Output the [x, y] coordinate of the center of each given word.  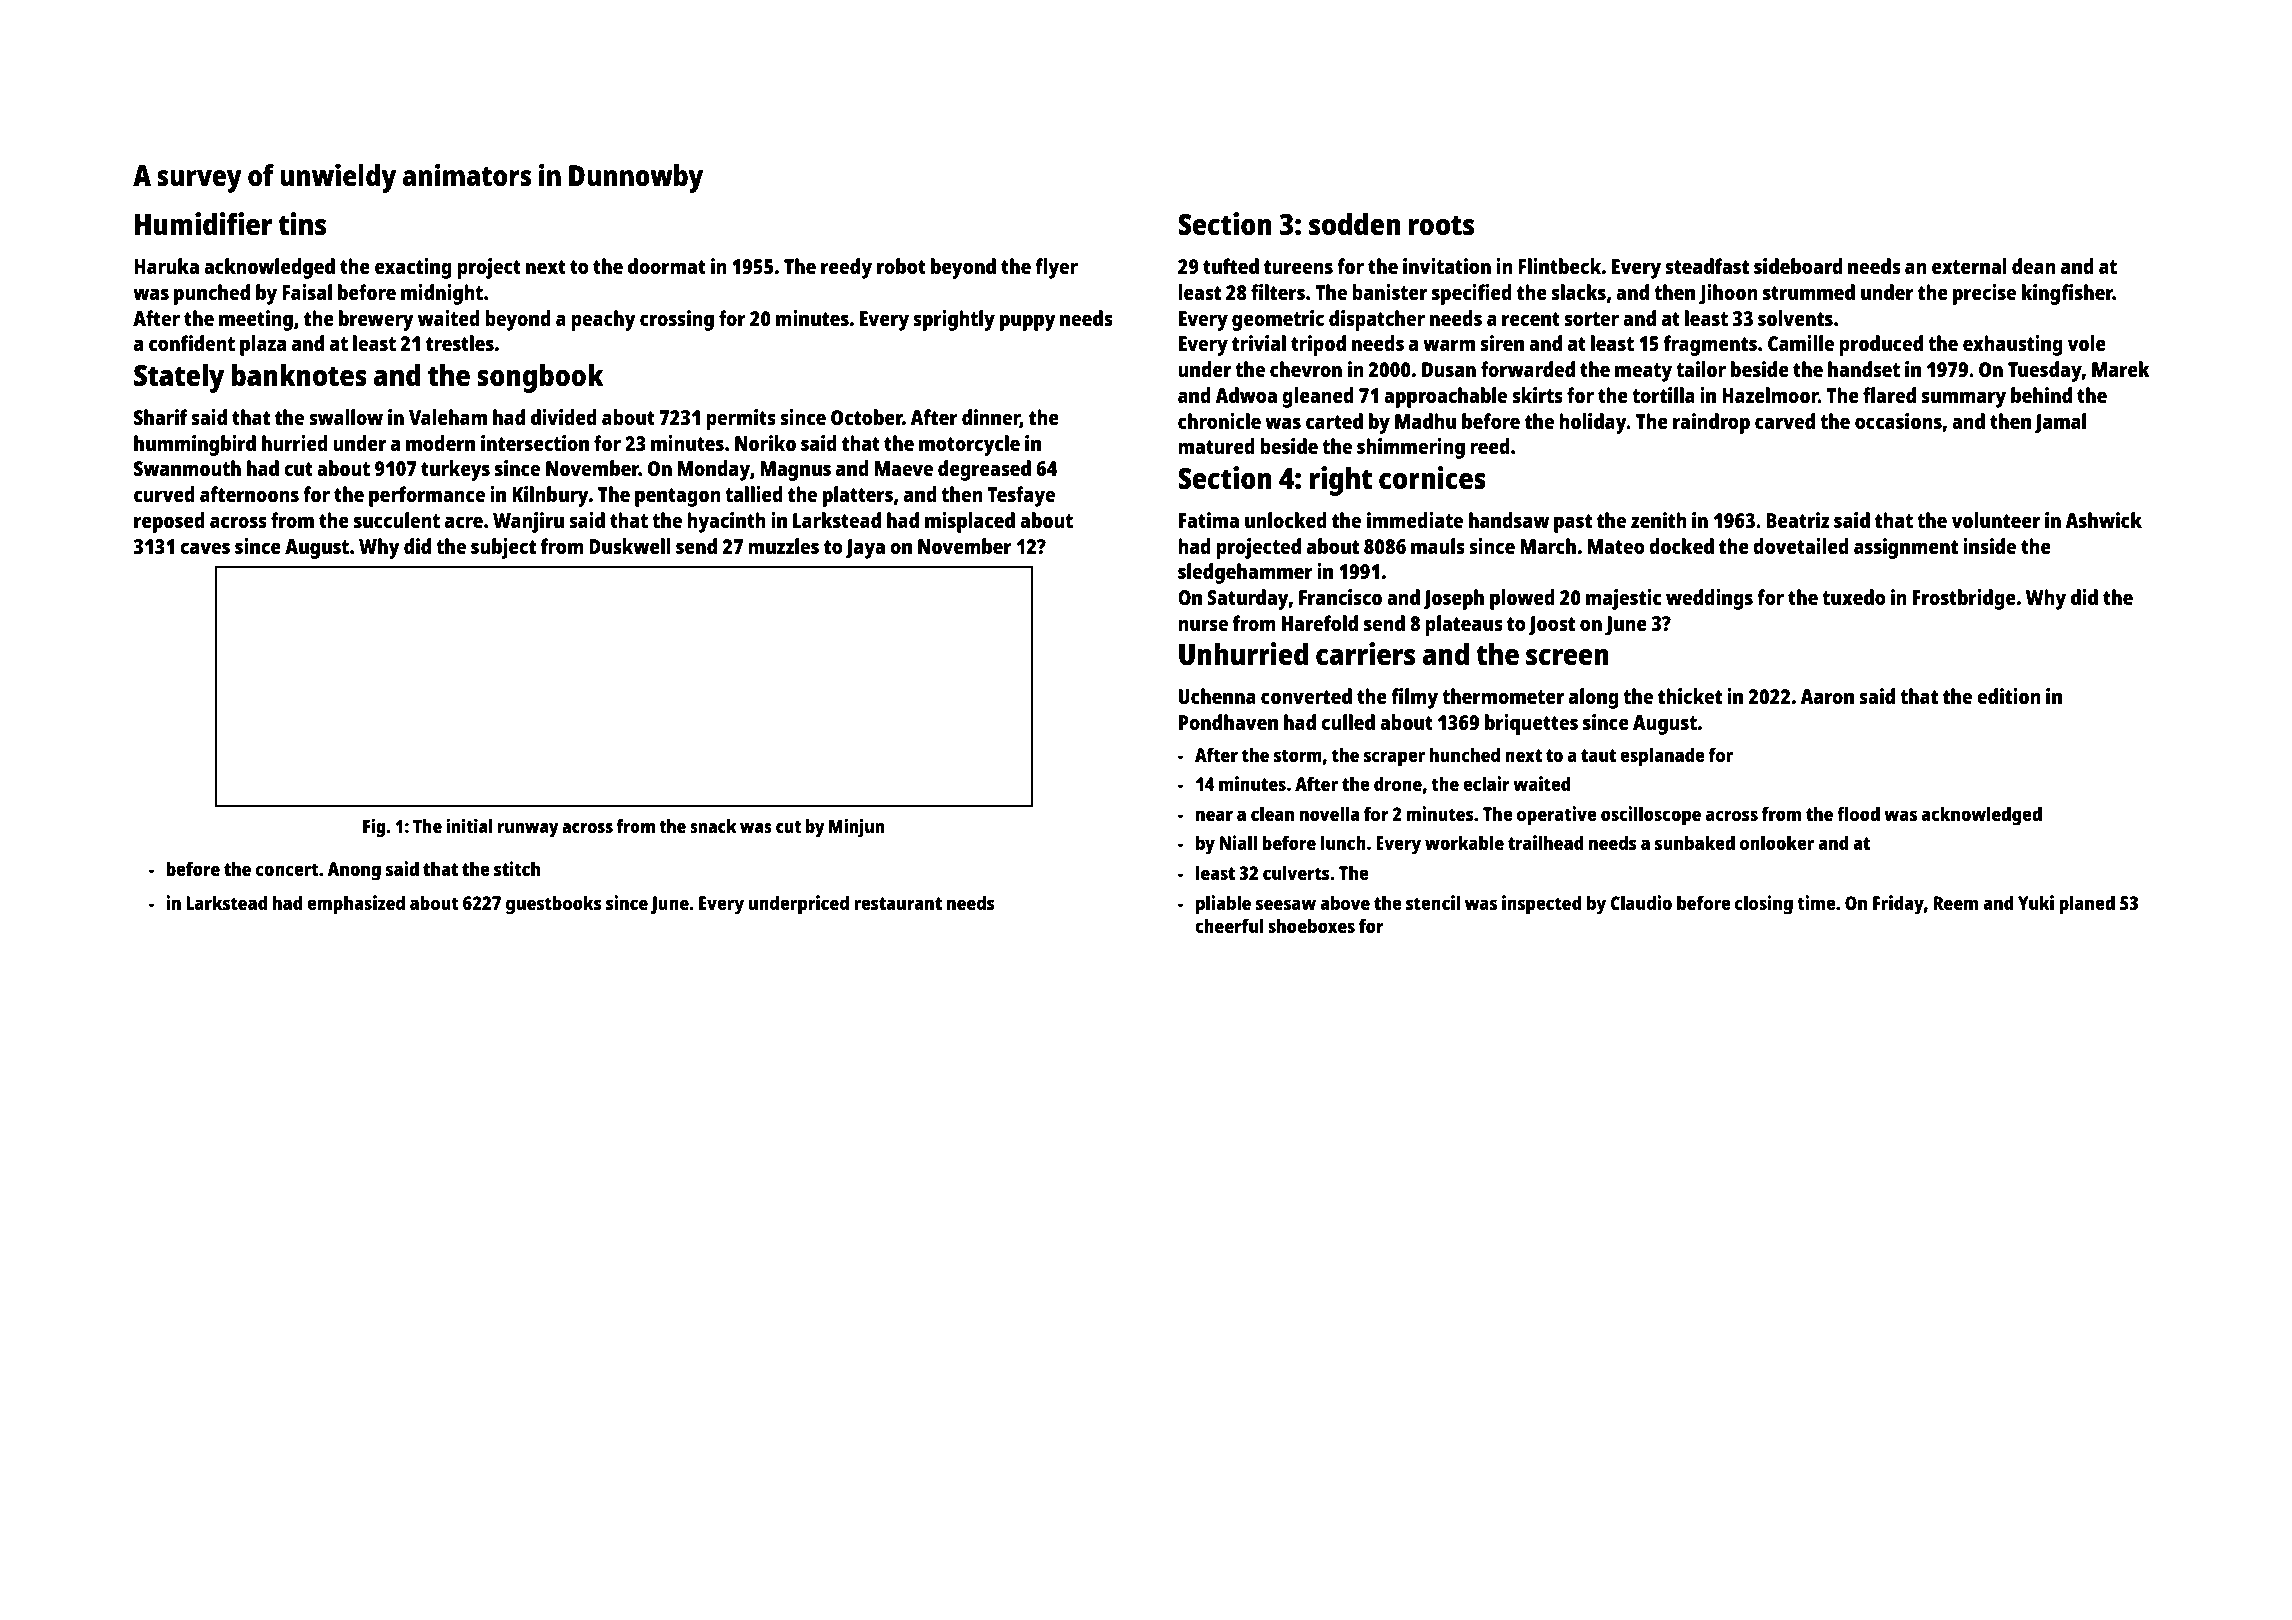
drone [1398, 783]
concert [287, 869]
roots [1441, 225]
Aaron [1827, 696]
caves [205, 548]
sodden [1354, 224]
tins [302, 224]
